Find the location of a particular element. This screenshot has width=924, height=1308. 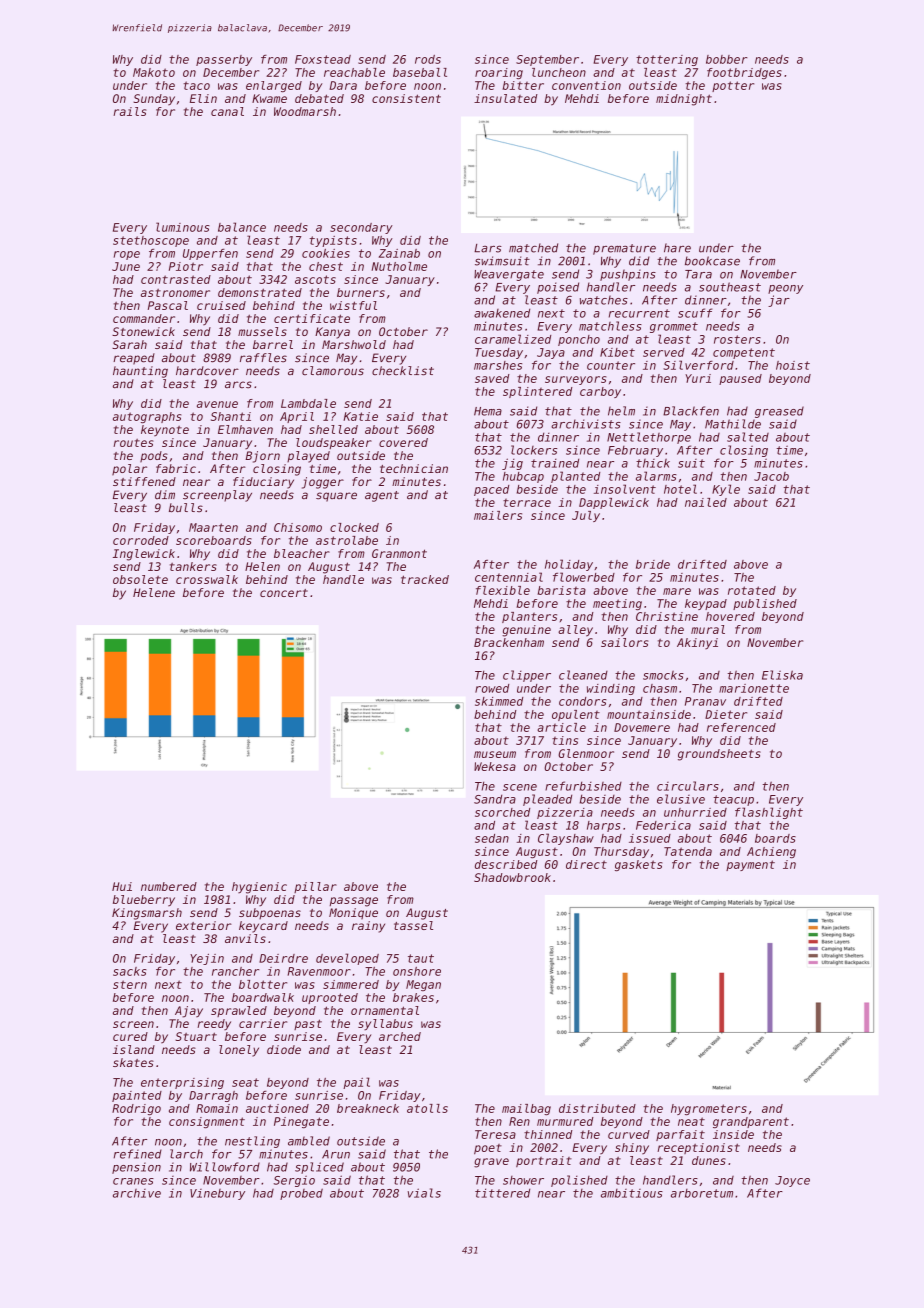

tittered is located at coordinates (502, 1193).
